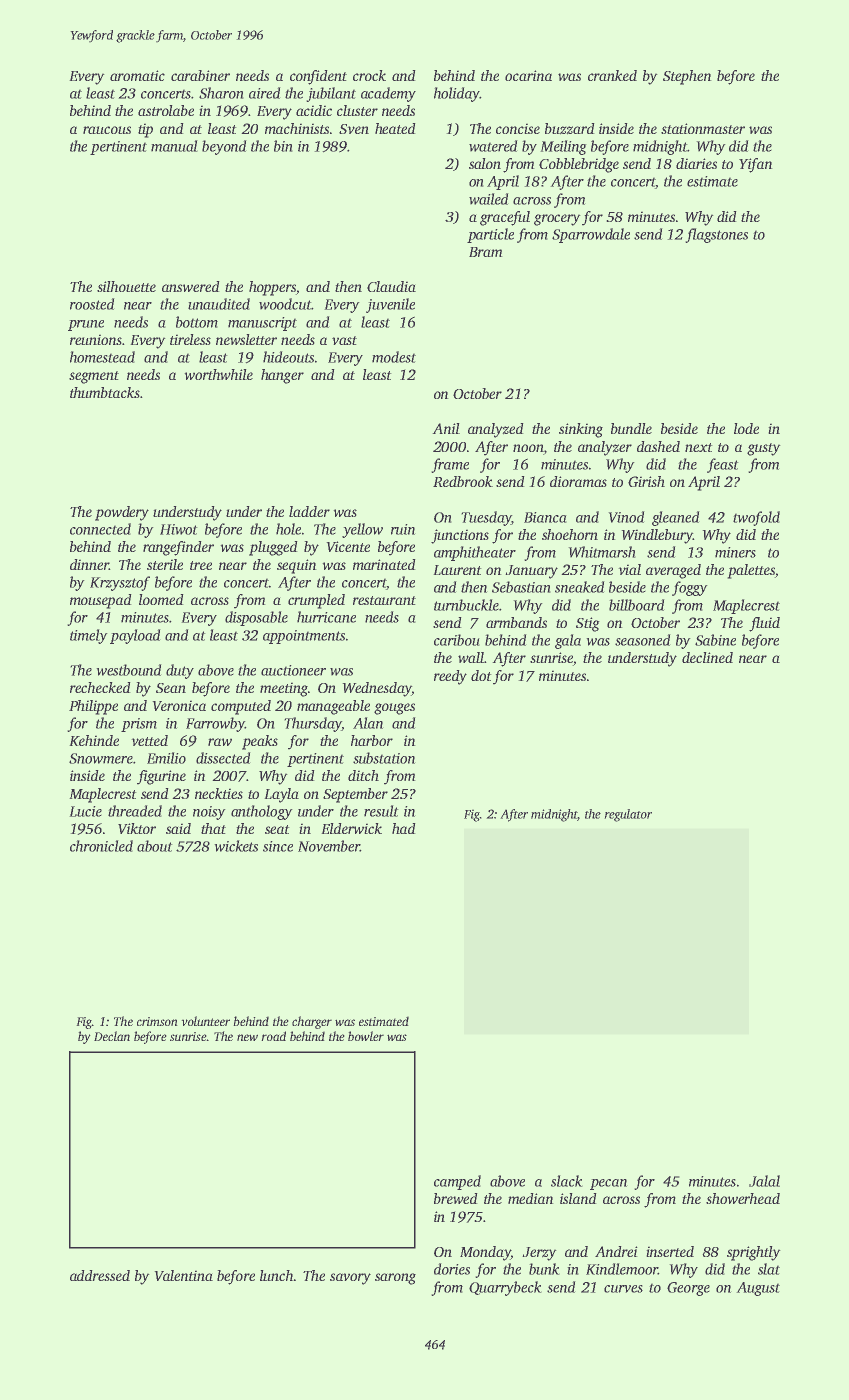  What do you see at coordinates (687, 77) in the screenshot?
I see `Stephen` at bounding box center [687, 77].
